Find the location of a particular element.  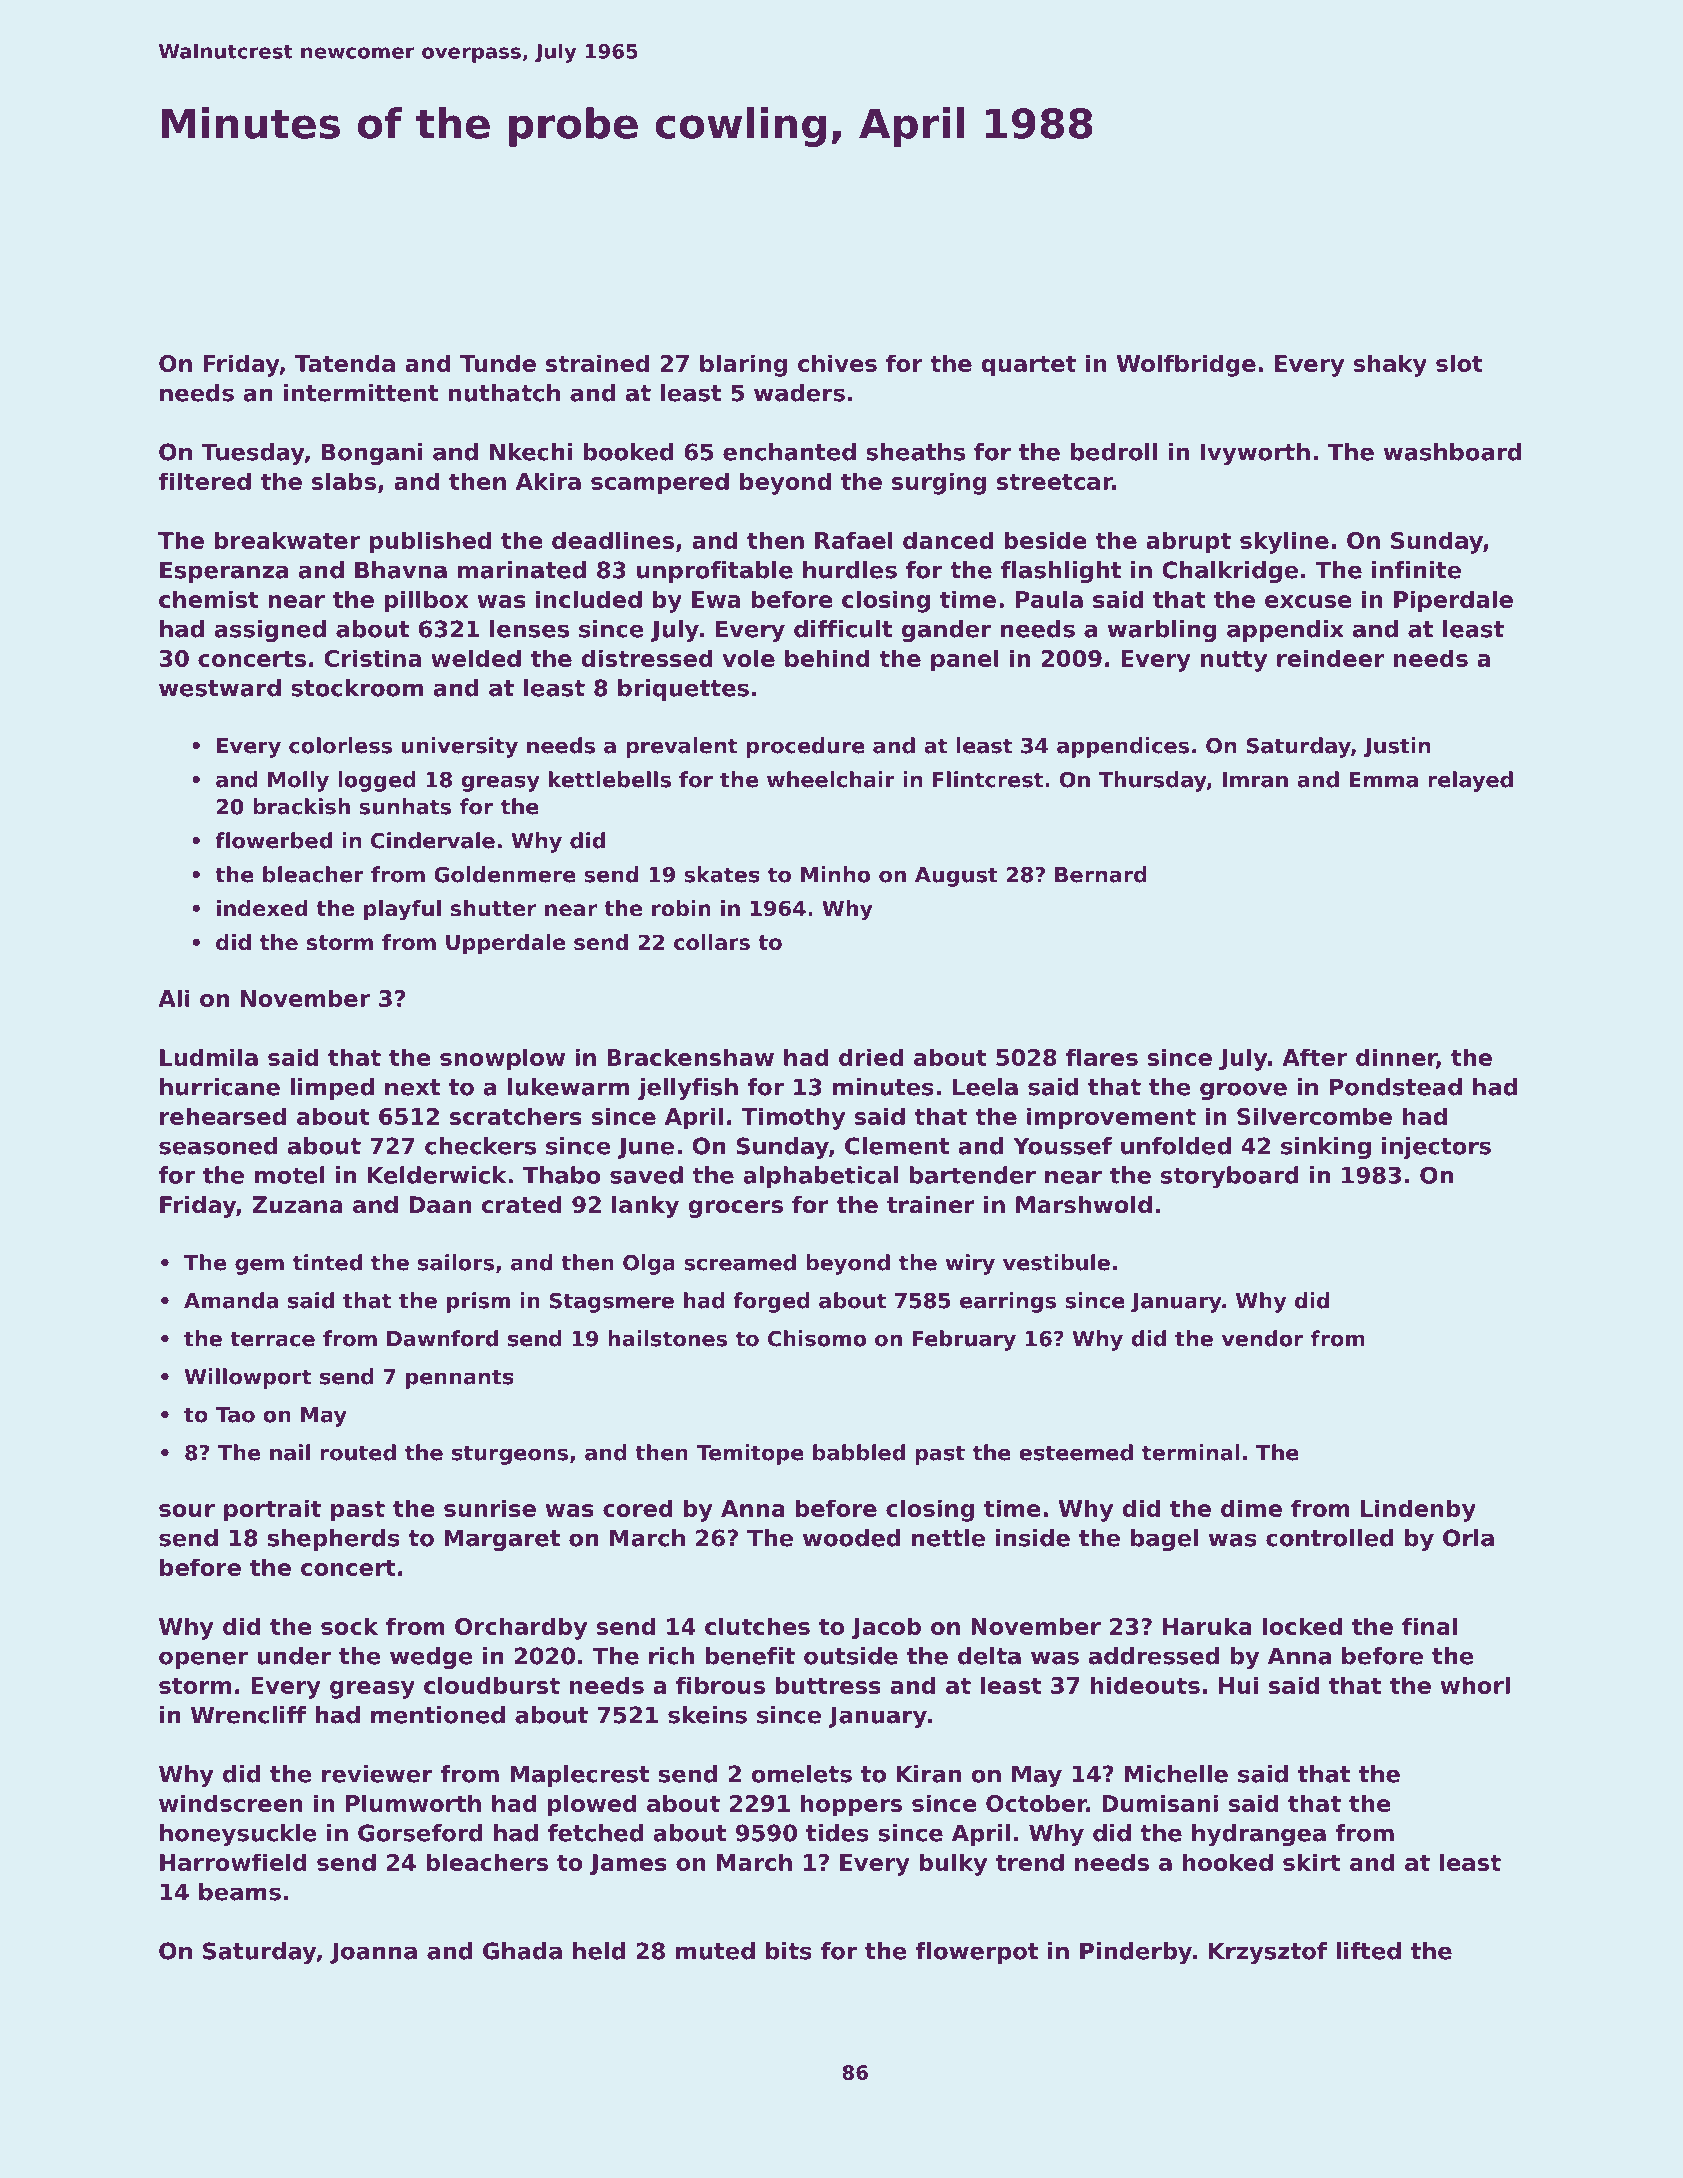

injectors is located at coordinates (1436, 1148).
